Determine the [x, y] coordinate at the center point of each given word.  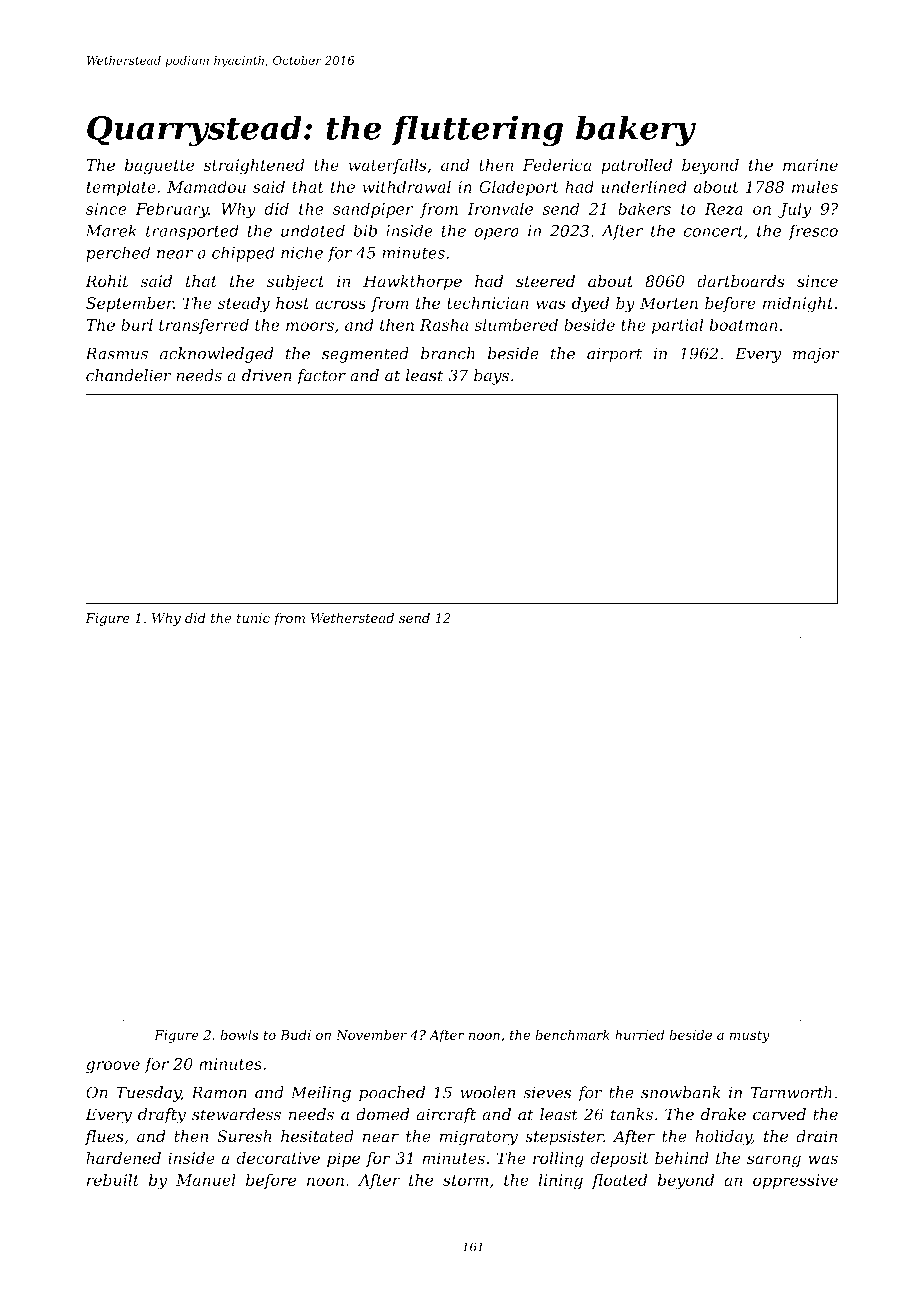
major [816, 355]
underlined [644, 186]
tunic [253, 618]
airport [614, 355]
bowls [239, 1034]
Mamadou [206, 186]
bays [491, 377]
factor [321, 377]
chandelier [128, 375]
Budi [295, 1034]
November [371, 1034]
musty [750, 1036]
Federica [557, 164]
